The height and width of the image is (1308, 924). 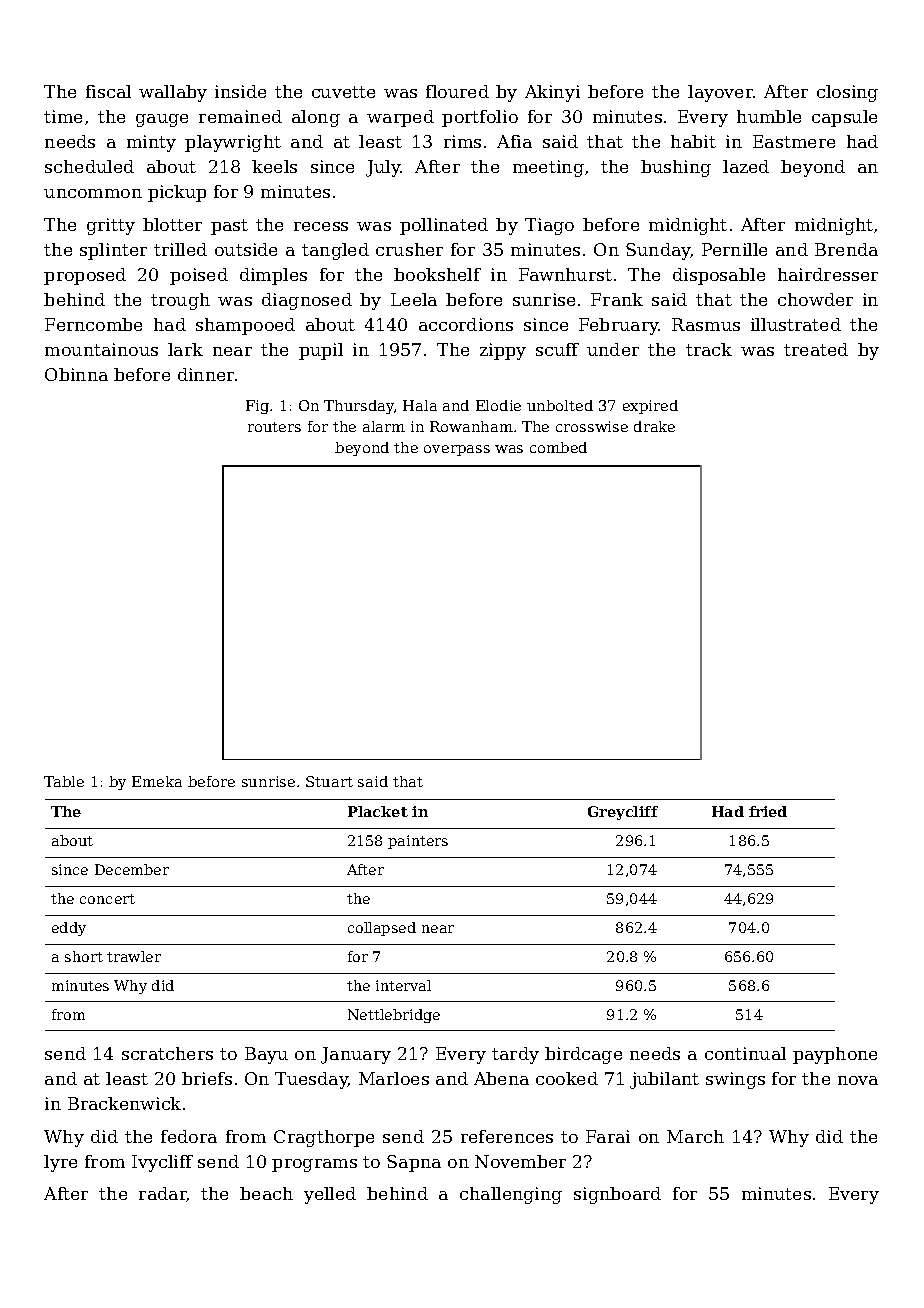 What do you see at coordinates (847, 93) in the image?
I see `closing` at bounding box center [847, 93].
